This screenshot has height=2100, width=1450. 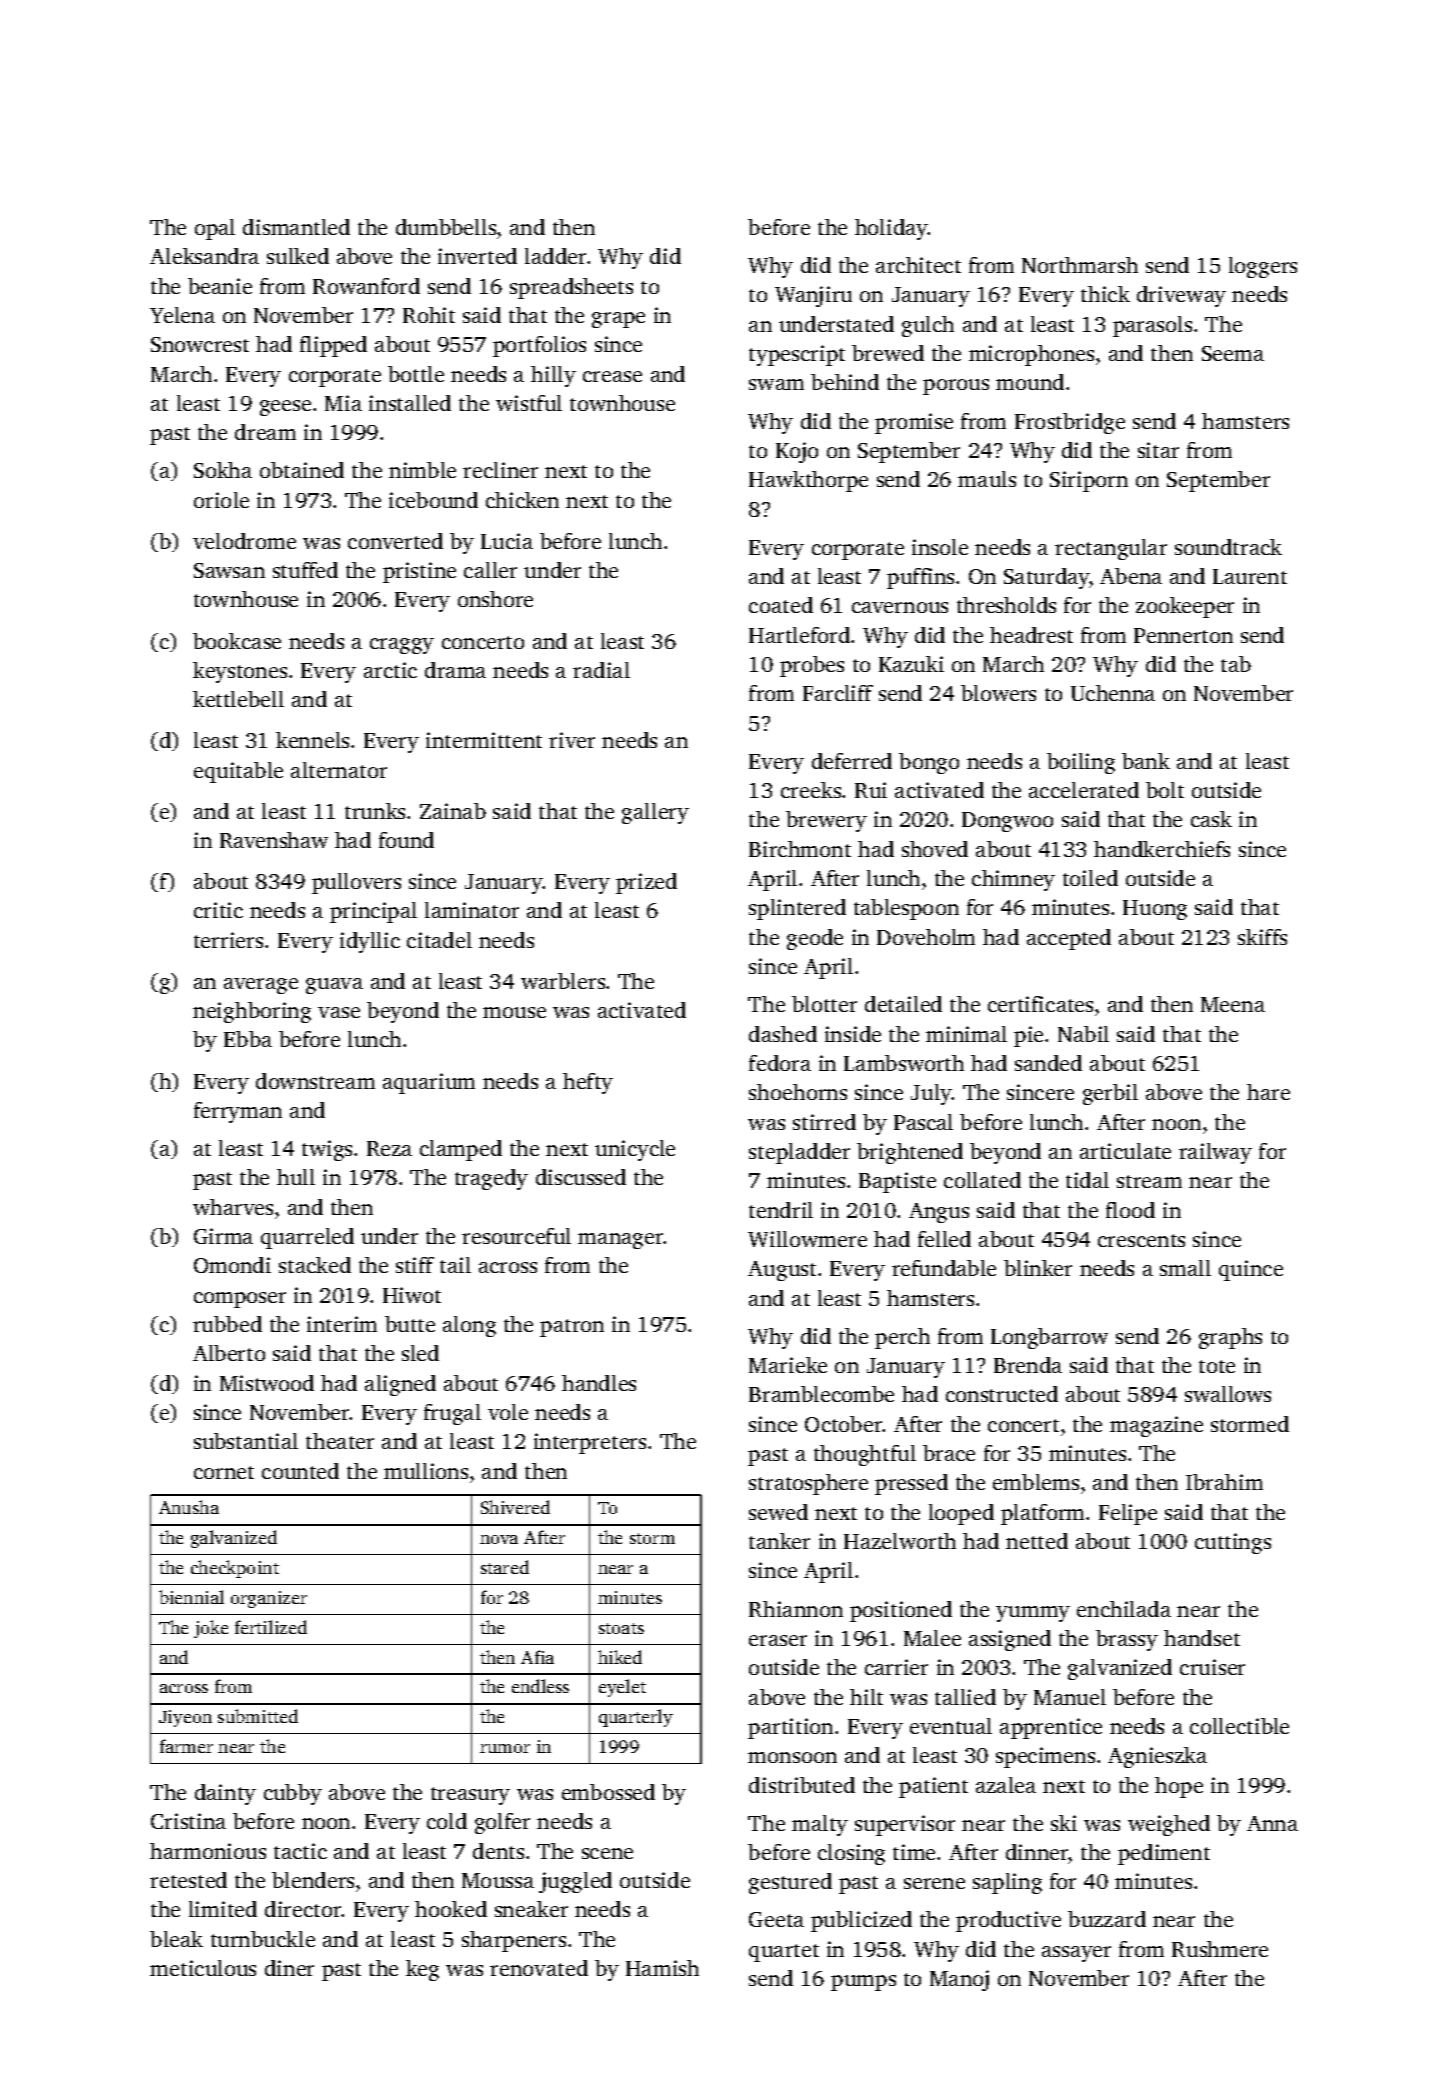 What do you see at coordinates (289, 1968) in the screenshot?
I see `diner` at bounding box center [289, 1968].
